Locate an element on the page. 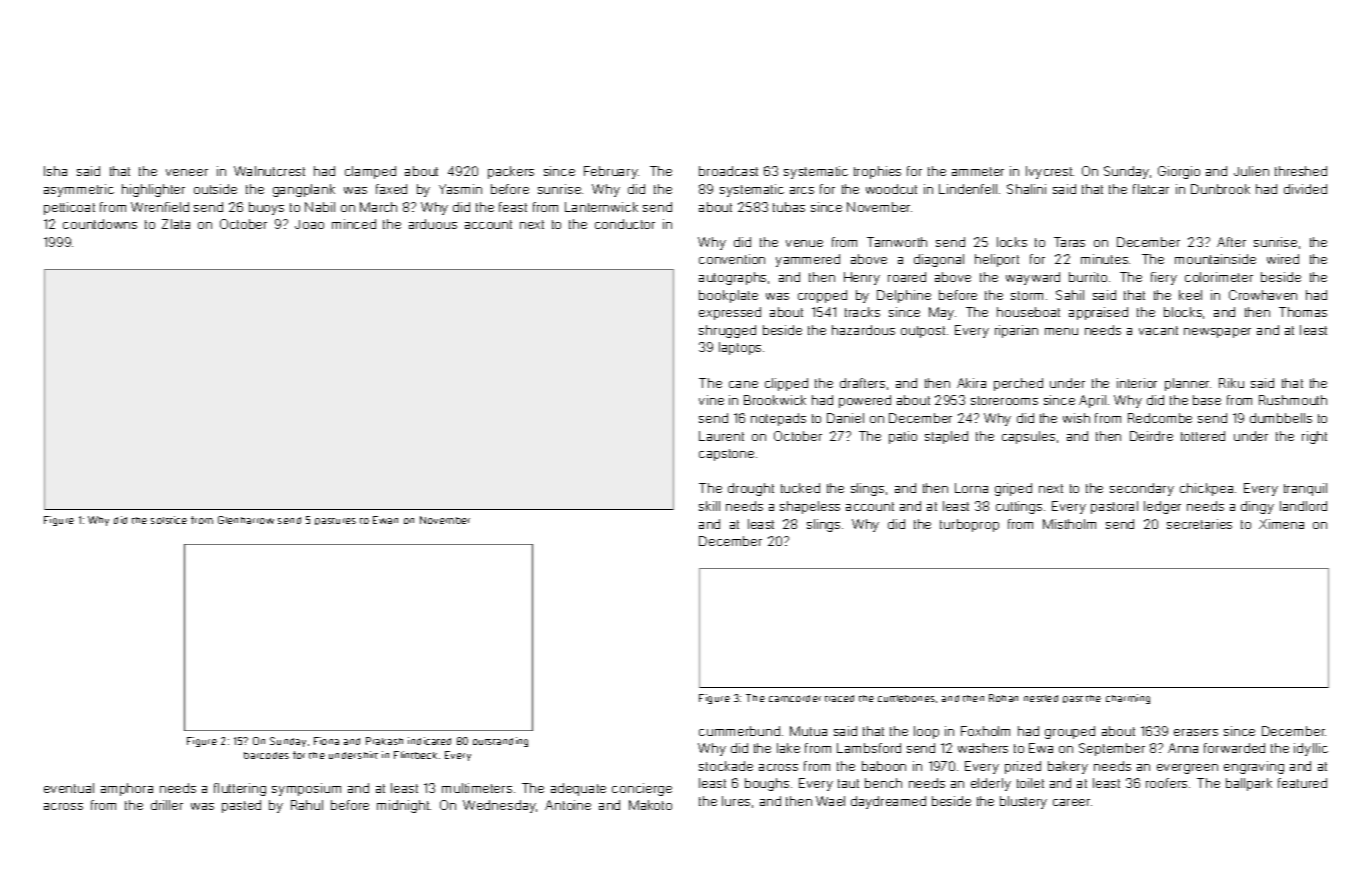  minced is located at coordinates (354, 224).
